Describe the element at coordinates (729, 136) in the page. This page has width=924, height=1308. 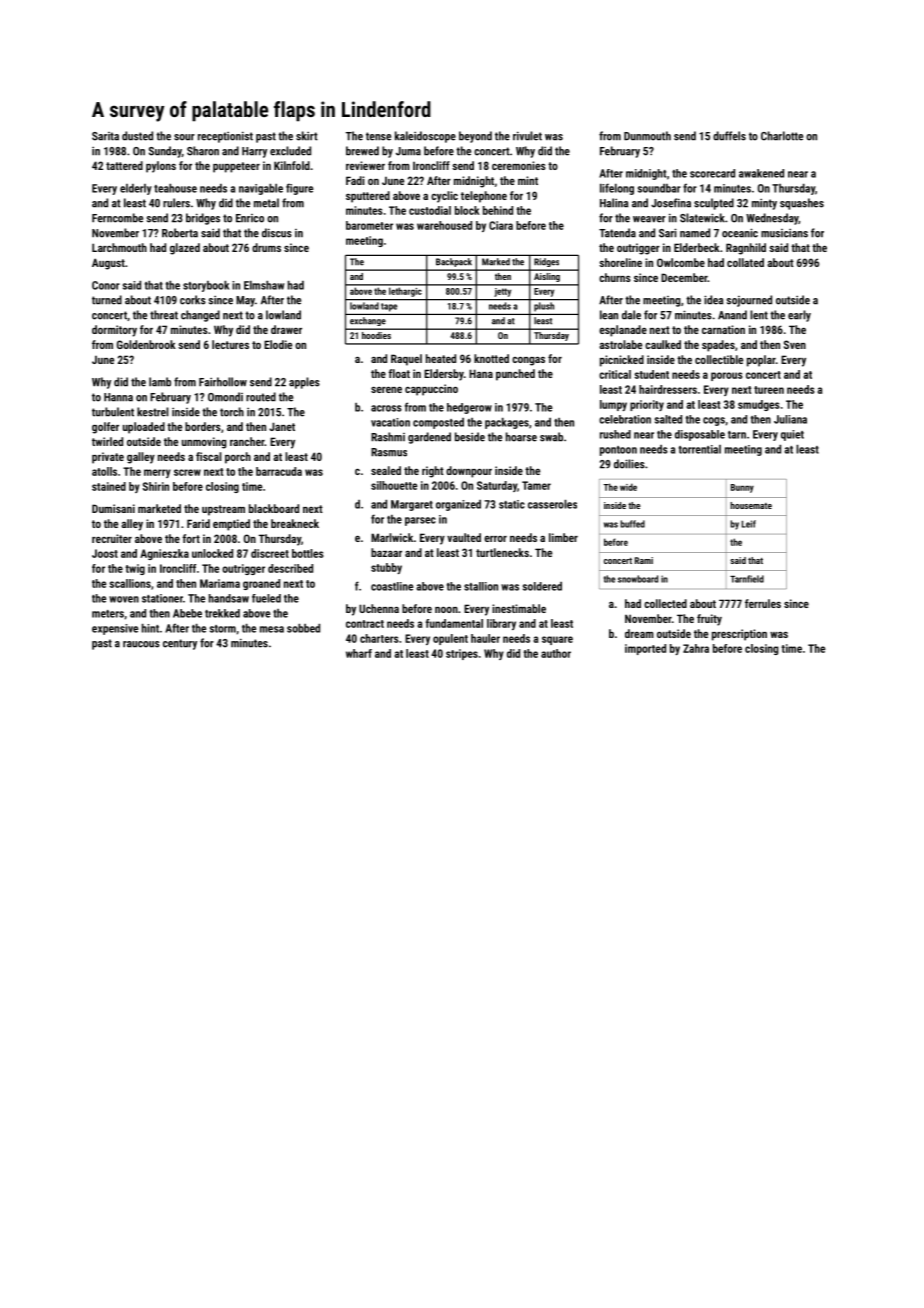
I see `duffels` at that location.
